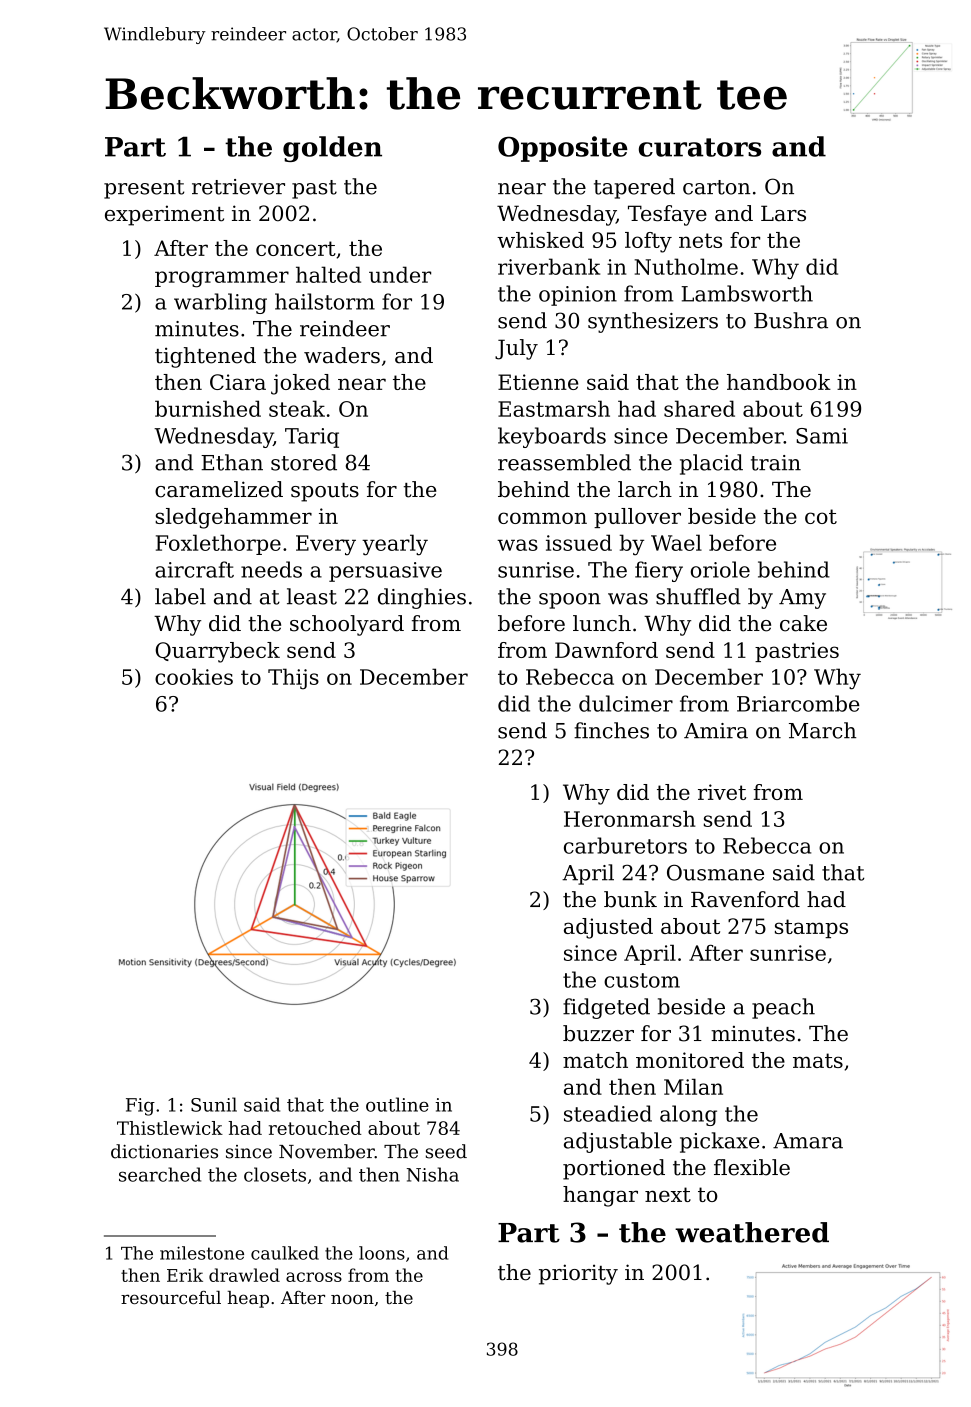 Image resolution: width=971 pixels, height=1407 pixels. I want to click on needs, so click(271, 569).
